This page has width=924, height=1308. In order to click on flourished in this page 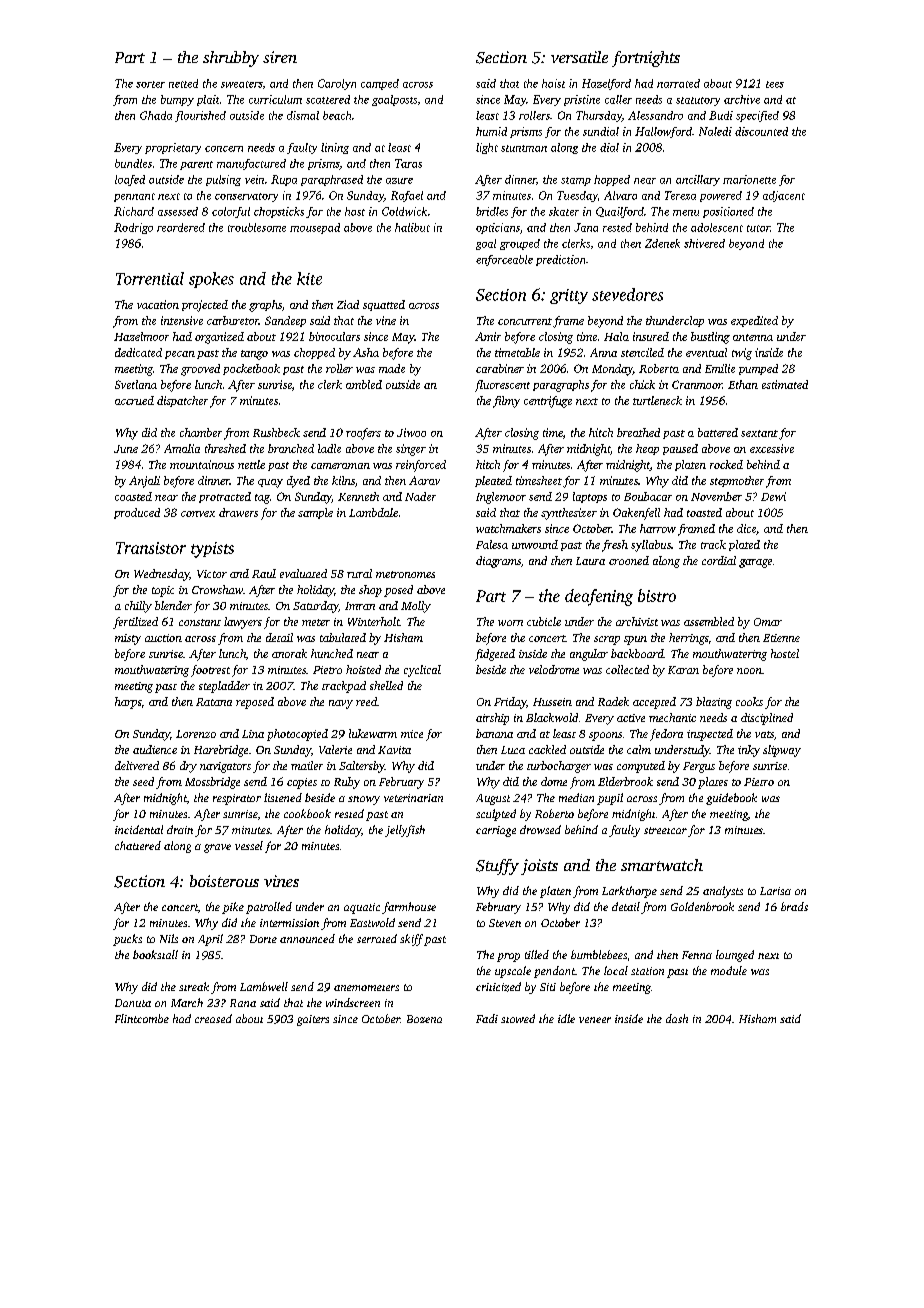, I will do `click(200, 116)`.
